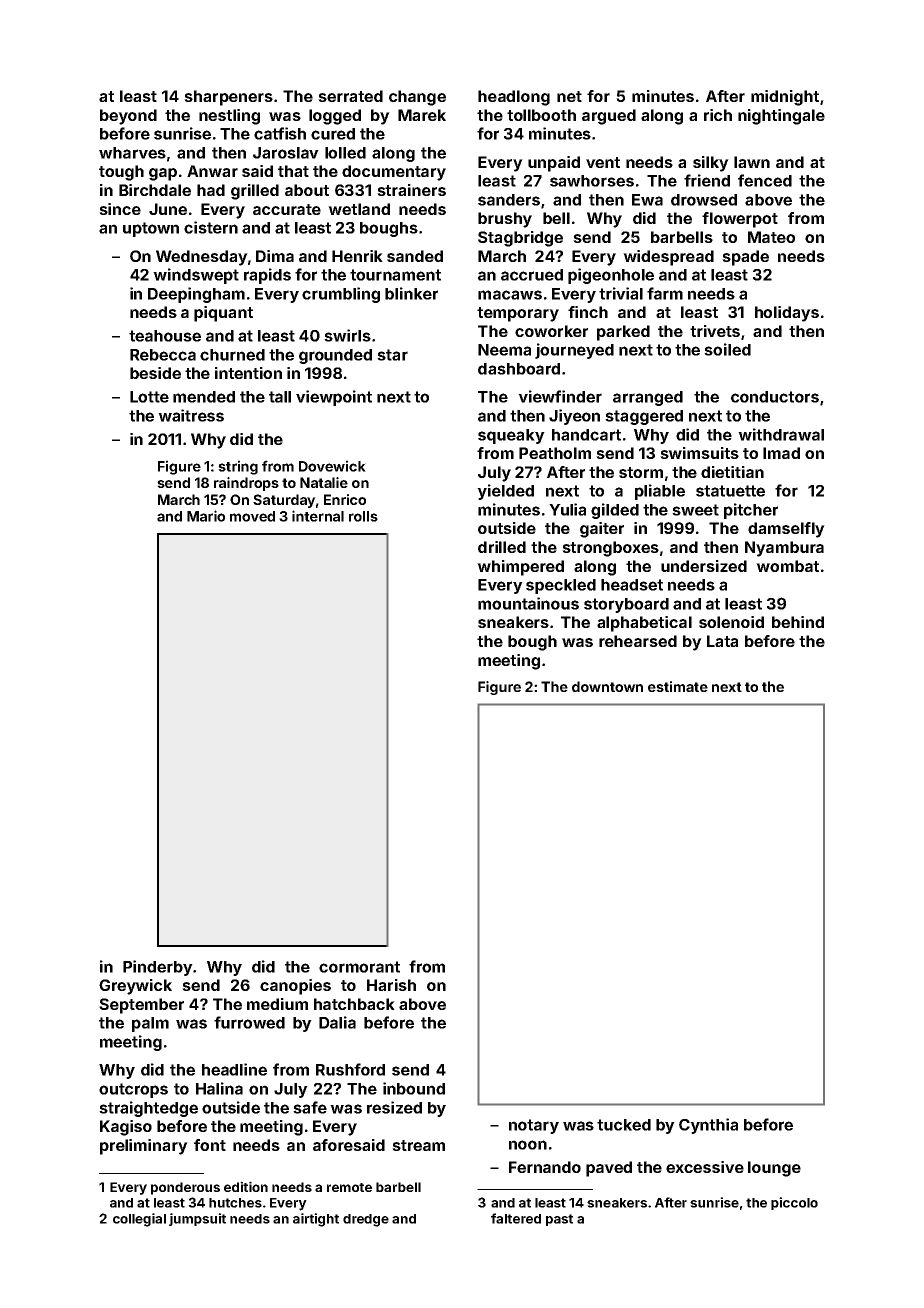 The height and width of the screenshot is (1308, 924). What do you see at coordinates (678, 686) in the screenshot?
I see `estimate` at bounding box center [678, 686].
